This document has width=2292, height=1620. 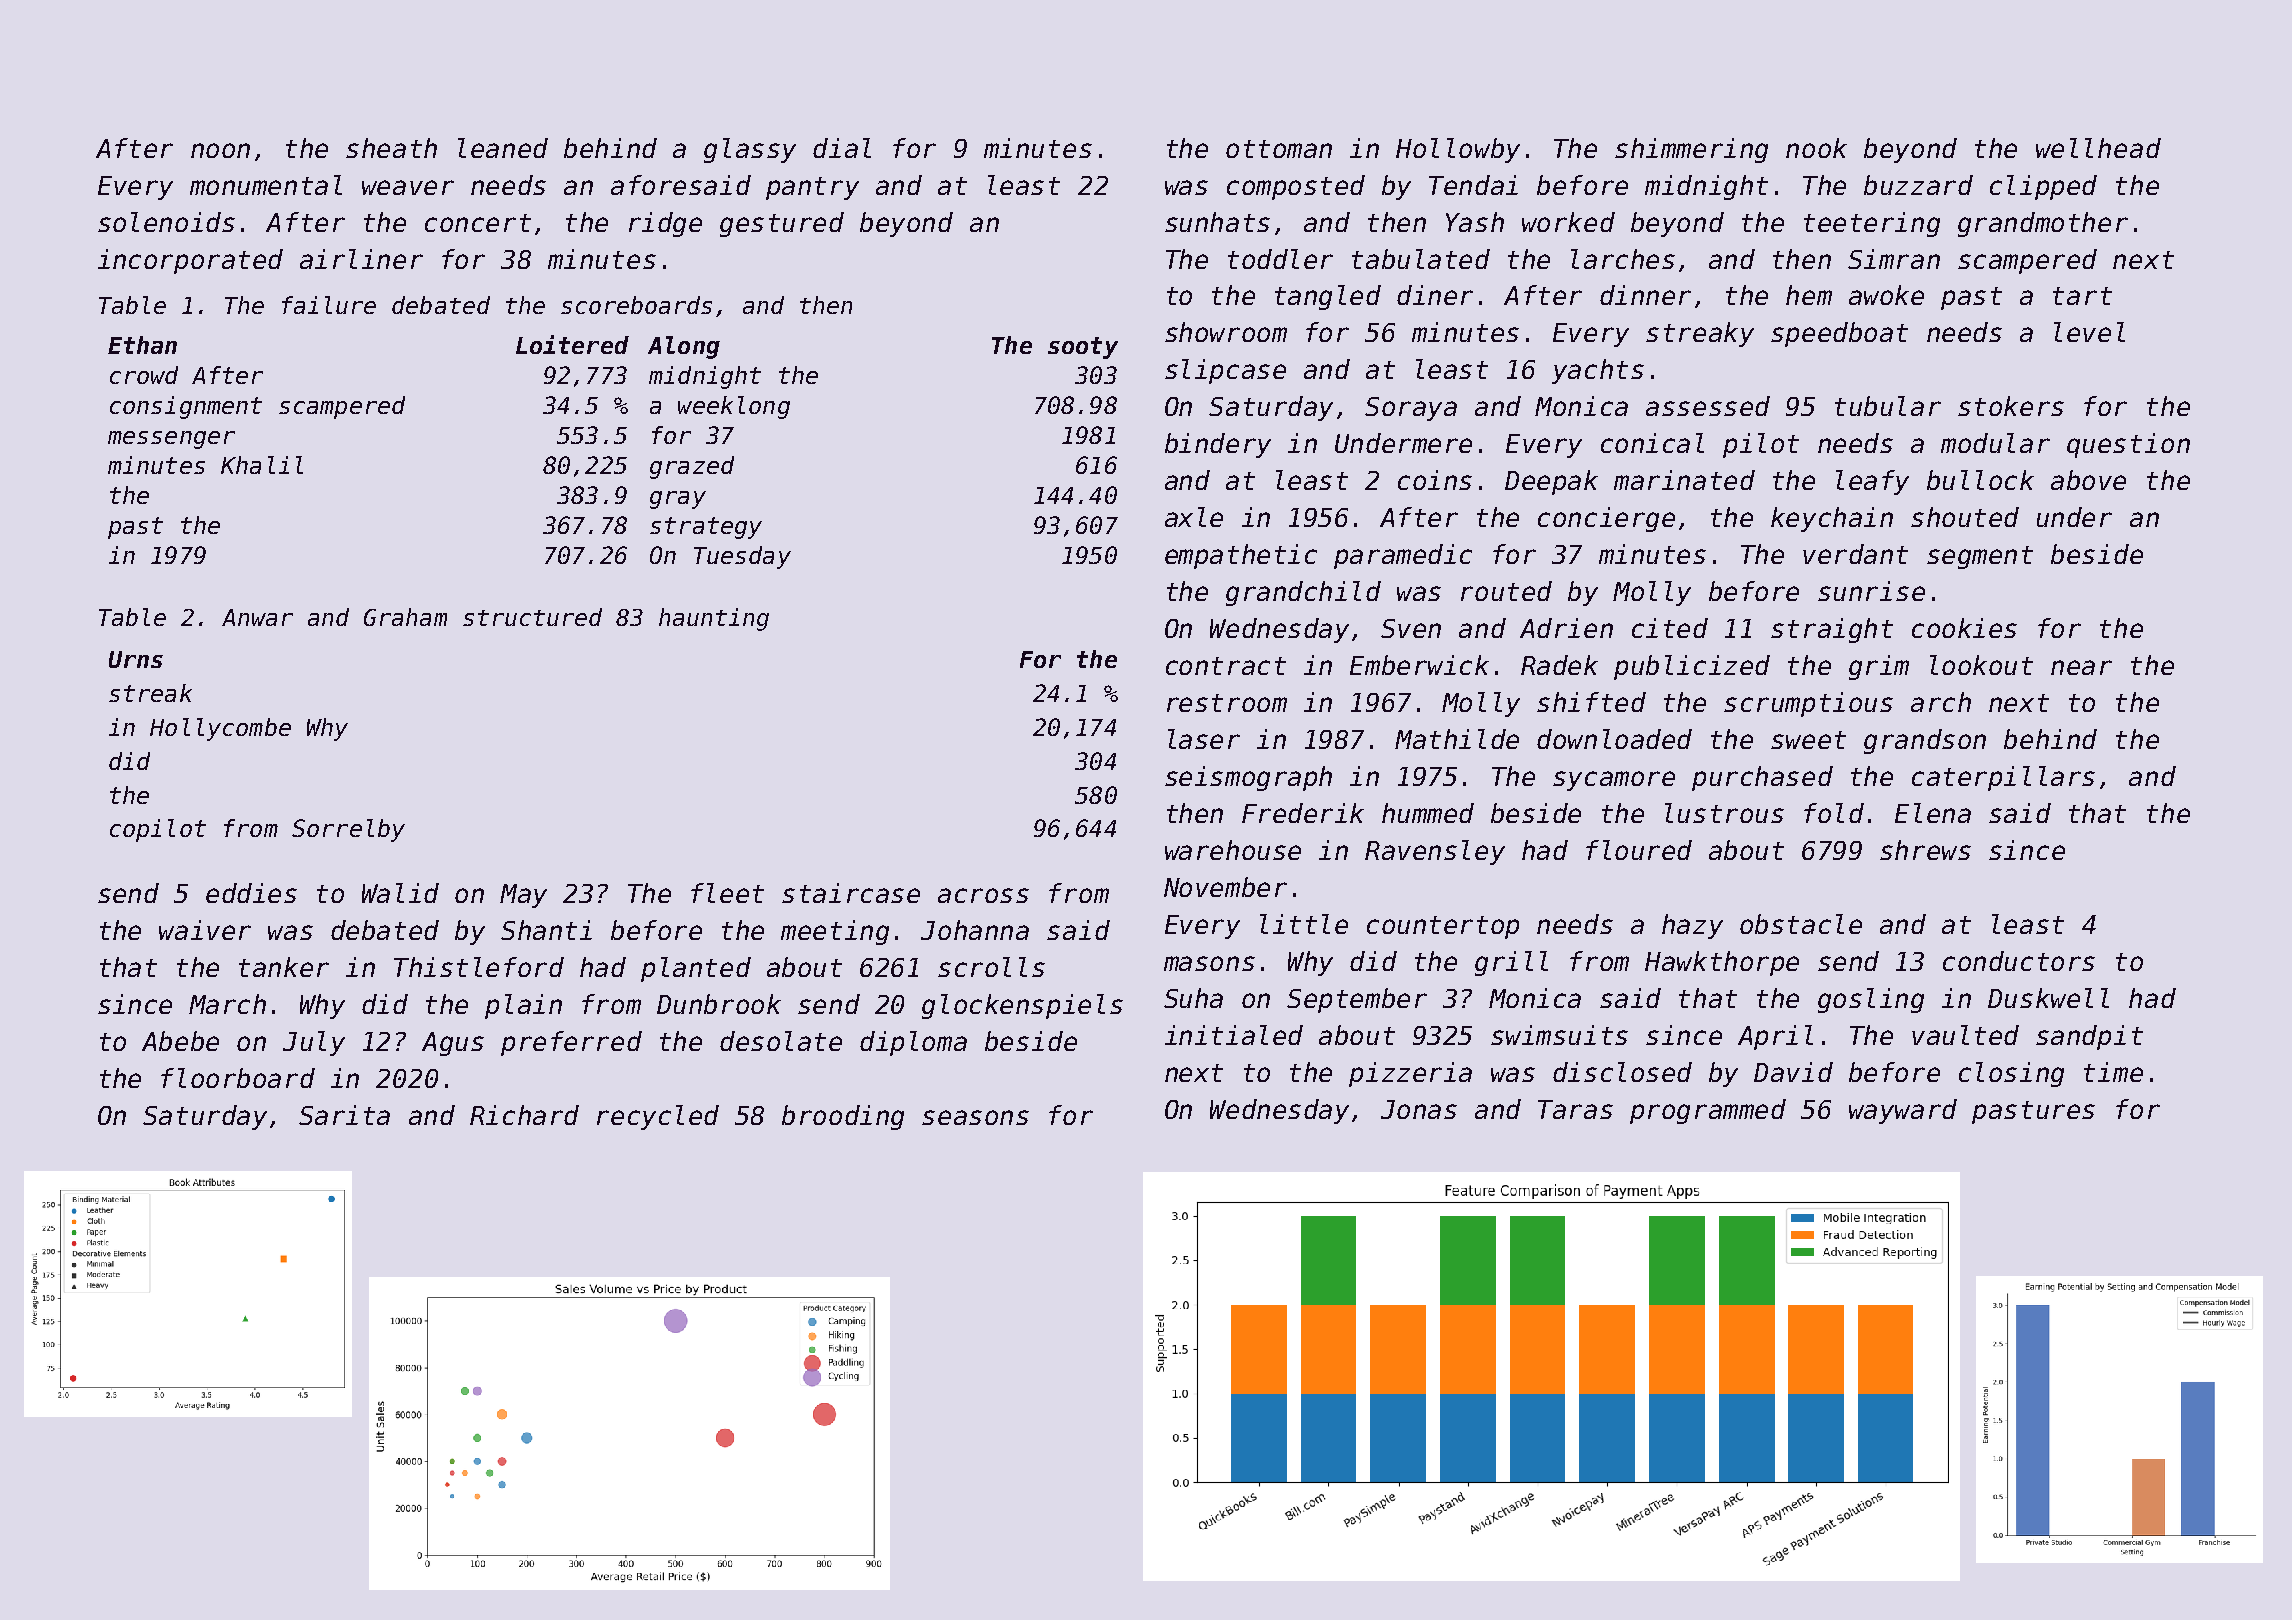 What do you see at coordinates (1925, 850) in the document?
I see `shrews` at bounding box center [1925, 850].
